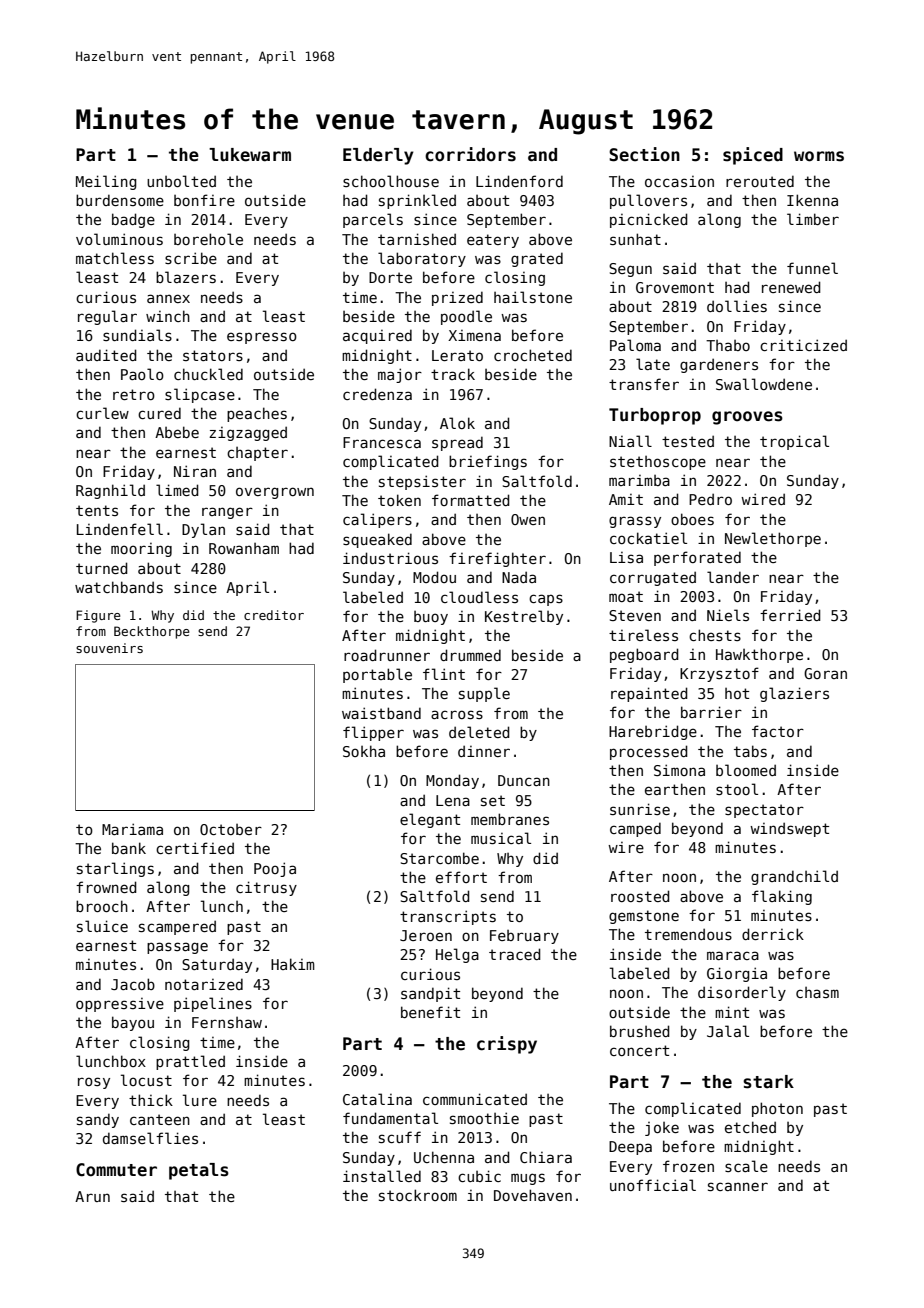 Image resolution: width=924 pixels, height=1308 pixels. Describe the element at coordinates (817, 992) in the screenshot. I see `chasm` at that location.
